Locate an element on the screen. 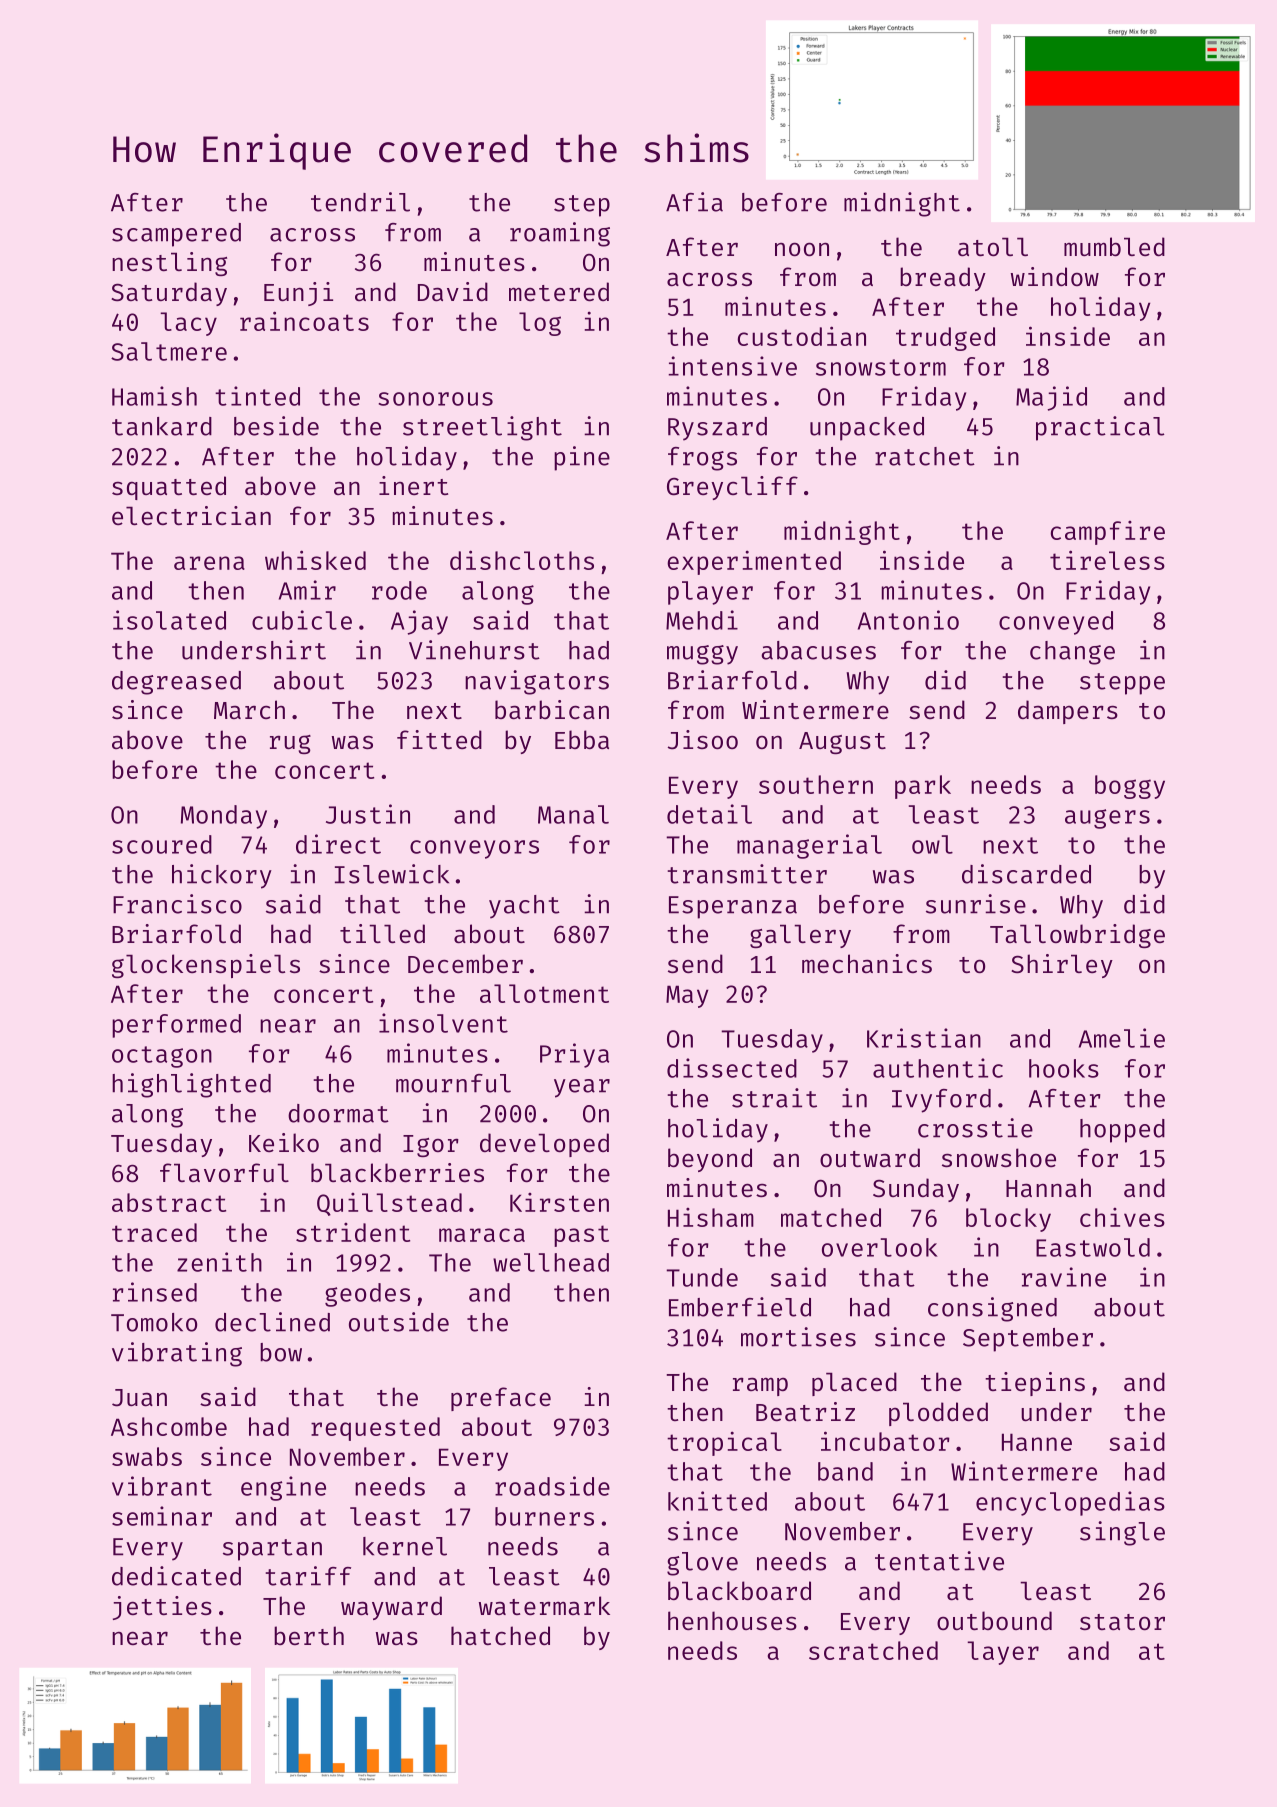 The width and height of the screenshot is (1277, 1807). Afia is located at coordinates (694, 202).
